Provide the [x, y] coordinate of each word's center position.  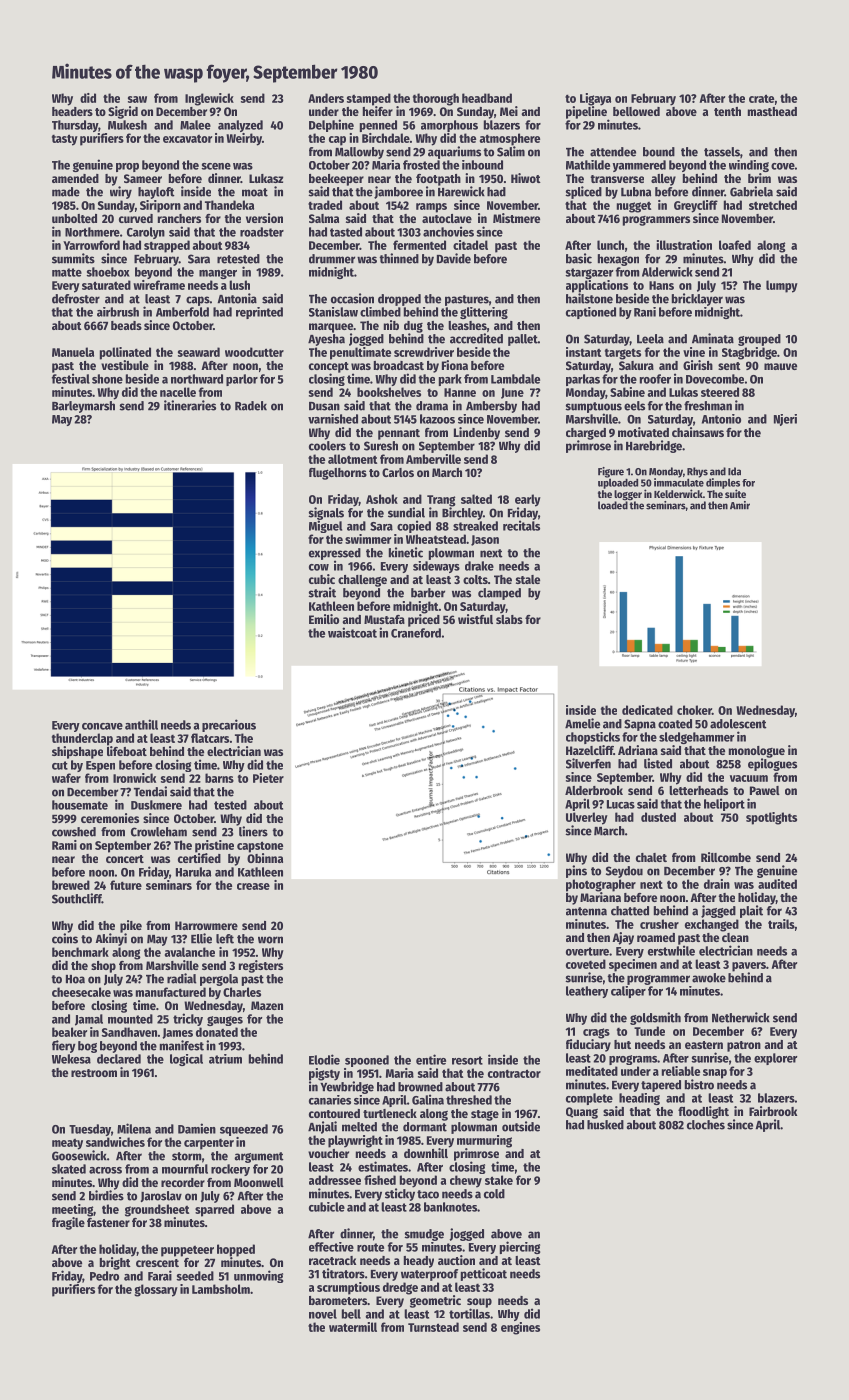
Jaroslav [161, 1196]
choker [694, 710]
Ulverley [587, 818]
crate [761, 98]
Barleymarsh [83, 407]
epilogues [772, 764]
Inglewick [209, 99]
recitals [521, 525]
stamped [369, 99]
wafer [66, 778]
